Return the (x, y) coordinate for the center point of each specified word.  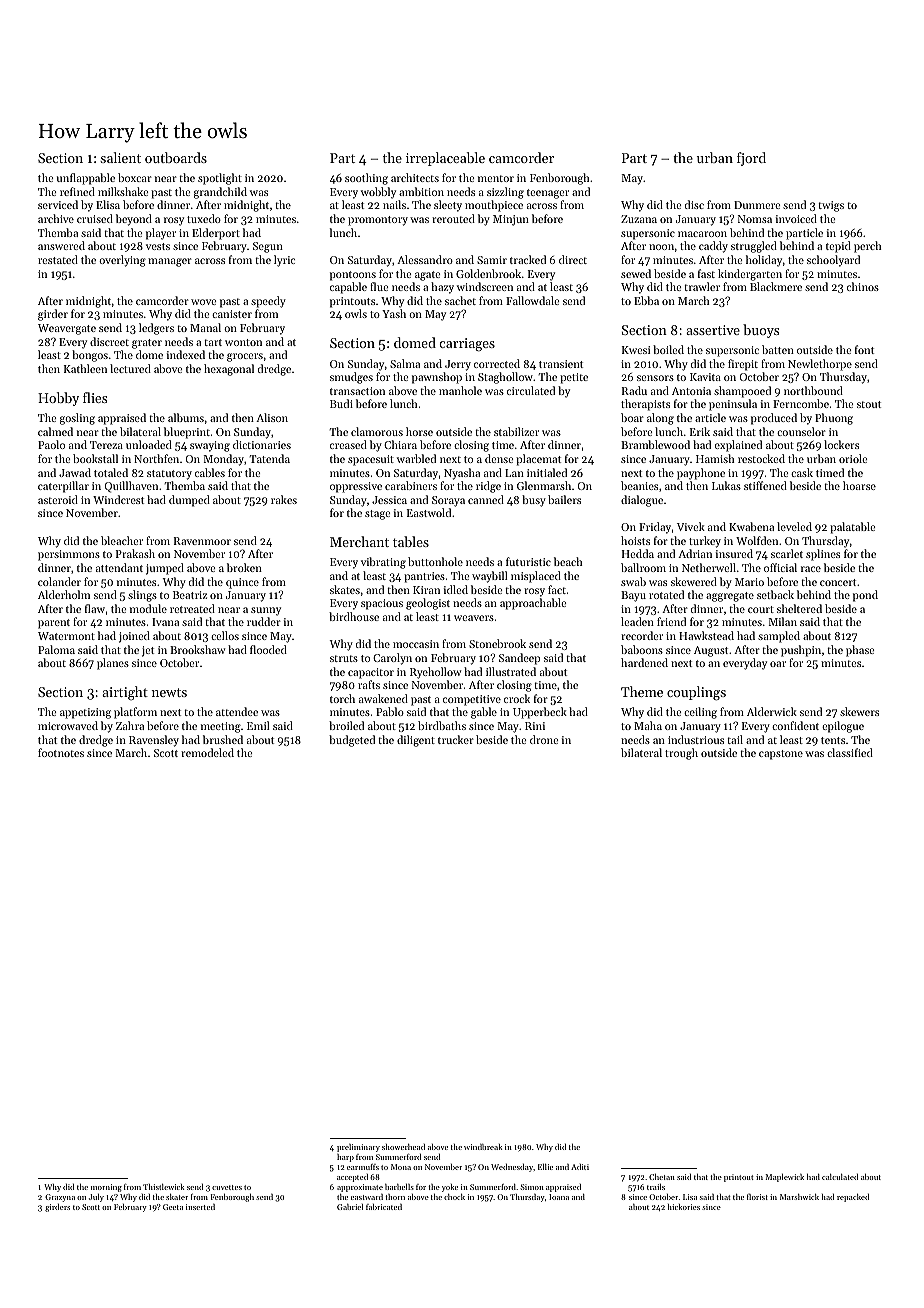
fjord (751, 159)
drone (544, 739)
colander (59, 581)
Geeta (173, 1207)
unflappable (86, 179)
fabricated (384, 1207)
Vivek (691, 526)
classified (850, 752)
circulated (531, 390)
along (660, 419)
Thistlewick (164, 1187)
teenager (548, 194)
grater (147, 344)
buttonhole (435, 561)
